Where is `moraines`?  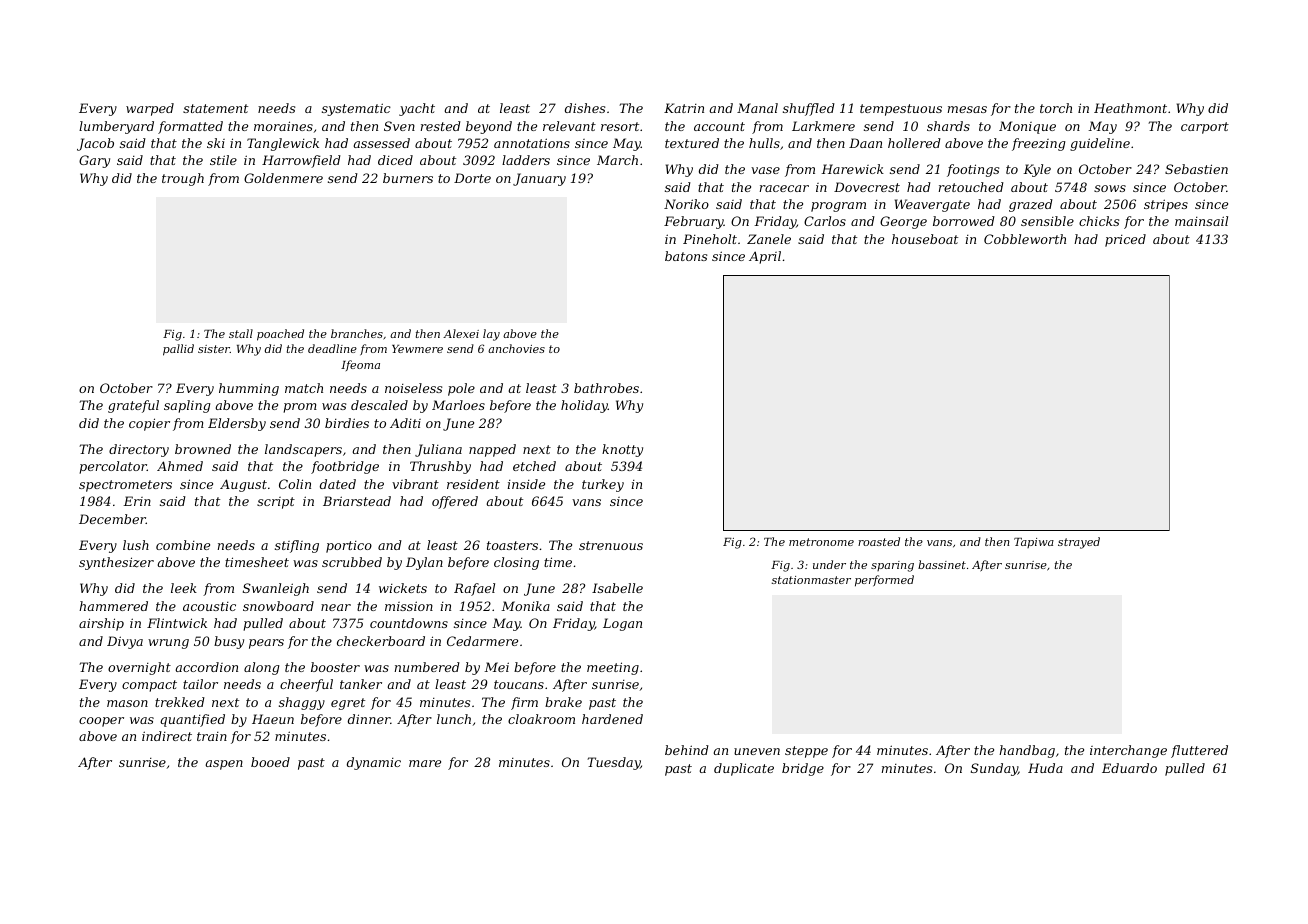 moraines is located at coordinates (283, 126).
